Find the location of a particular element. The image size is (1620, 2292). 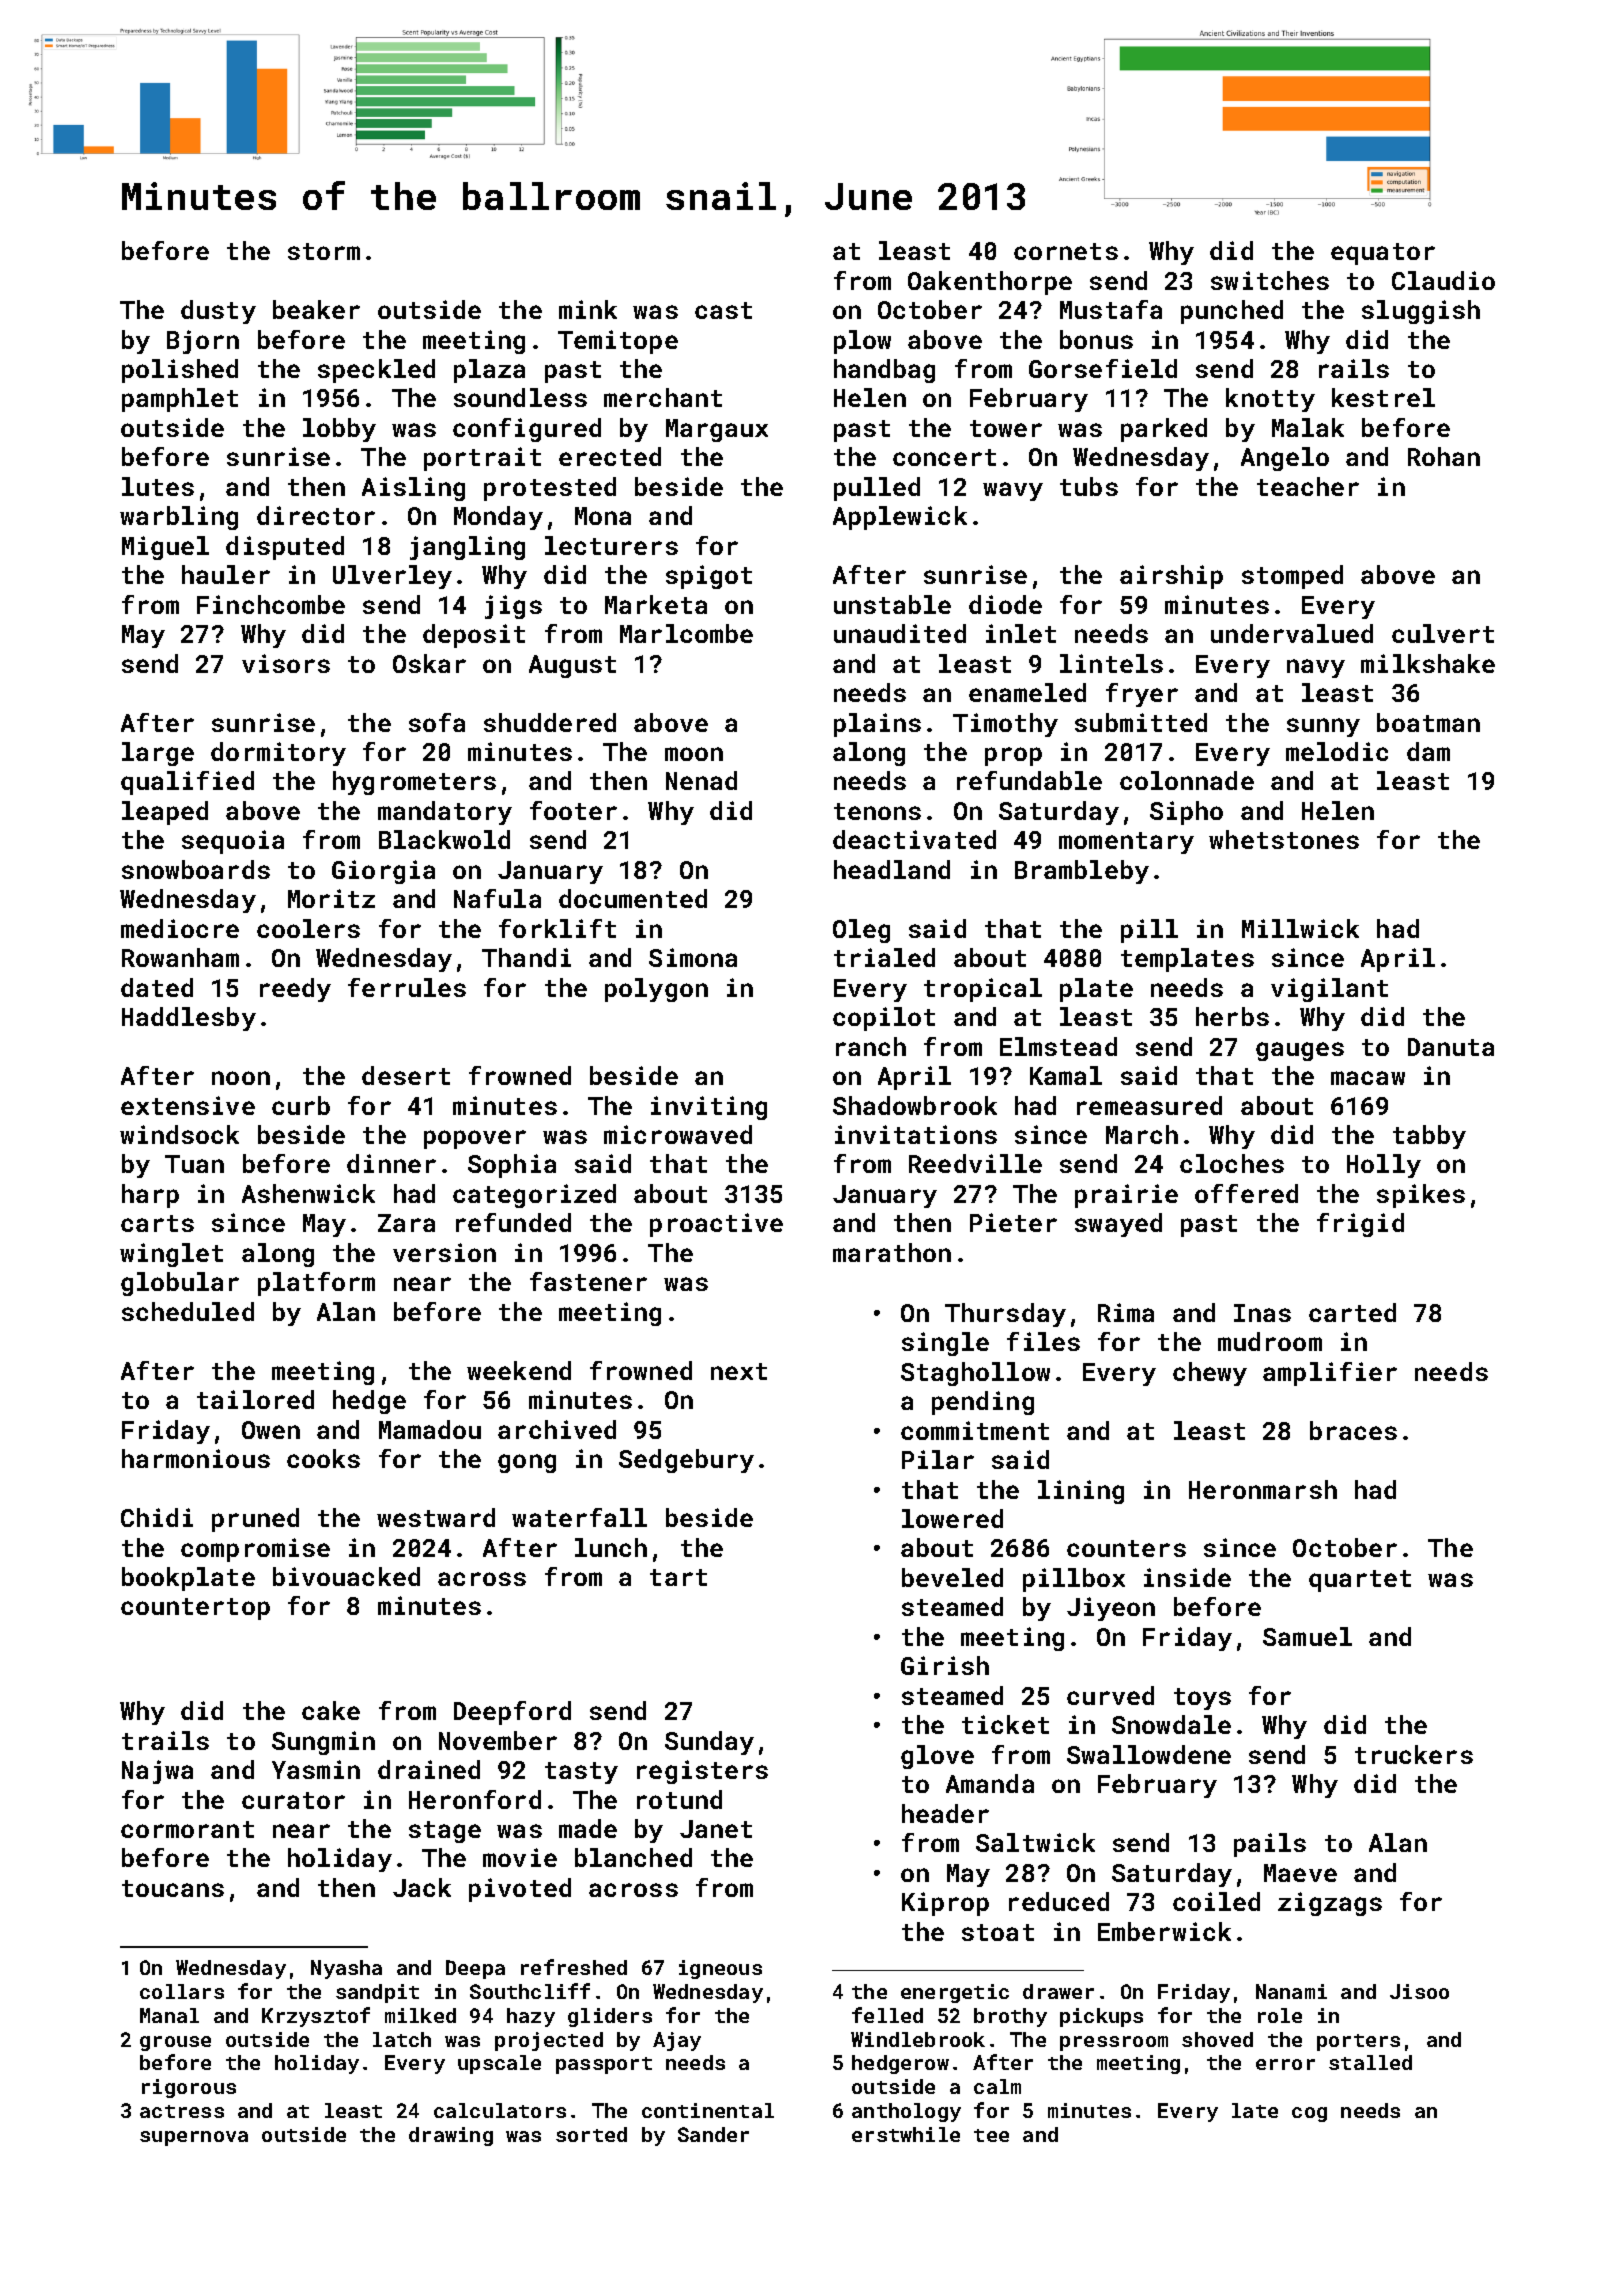

continental is located at coordinates (708, 2110).
